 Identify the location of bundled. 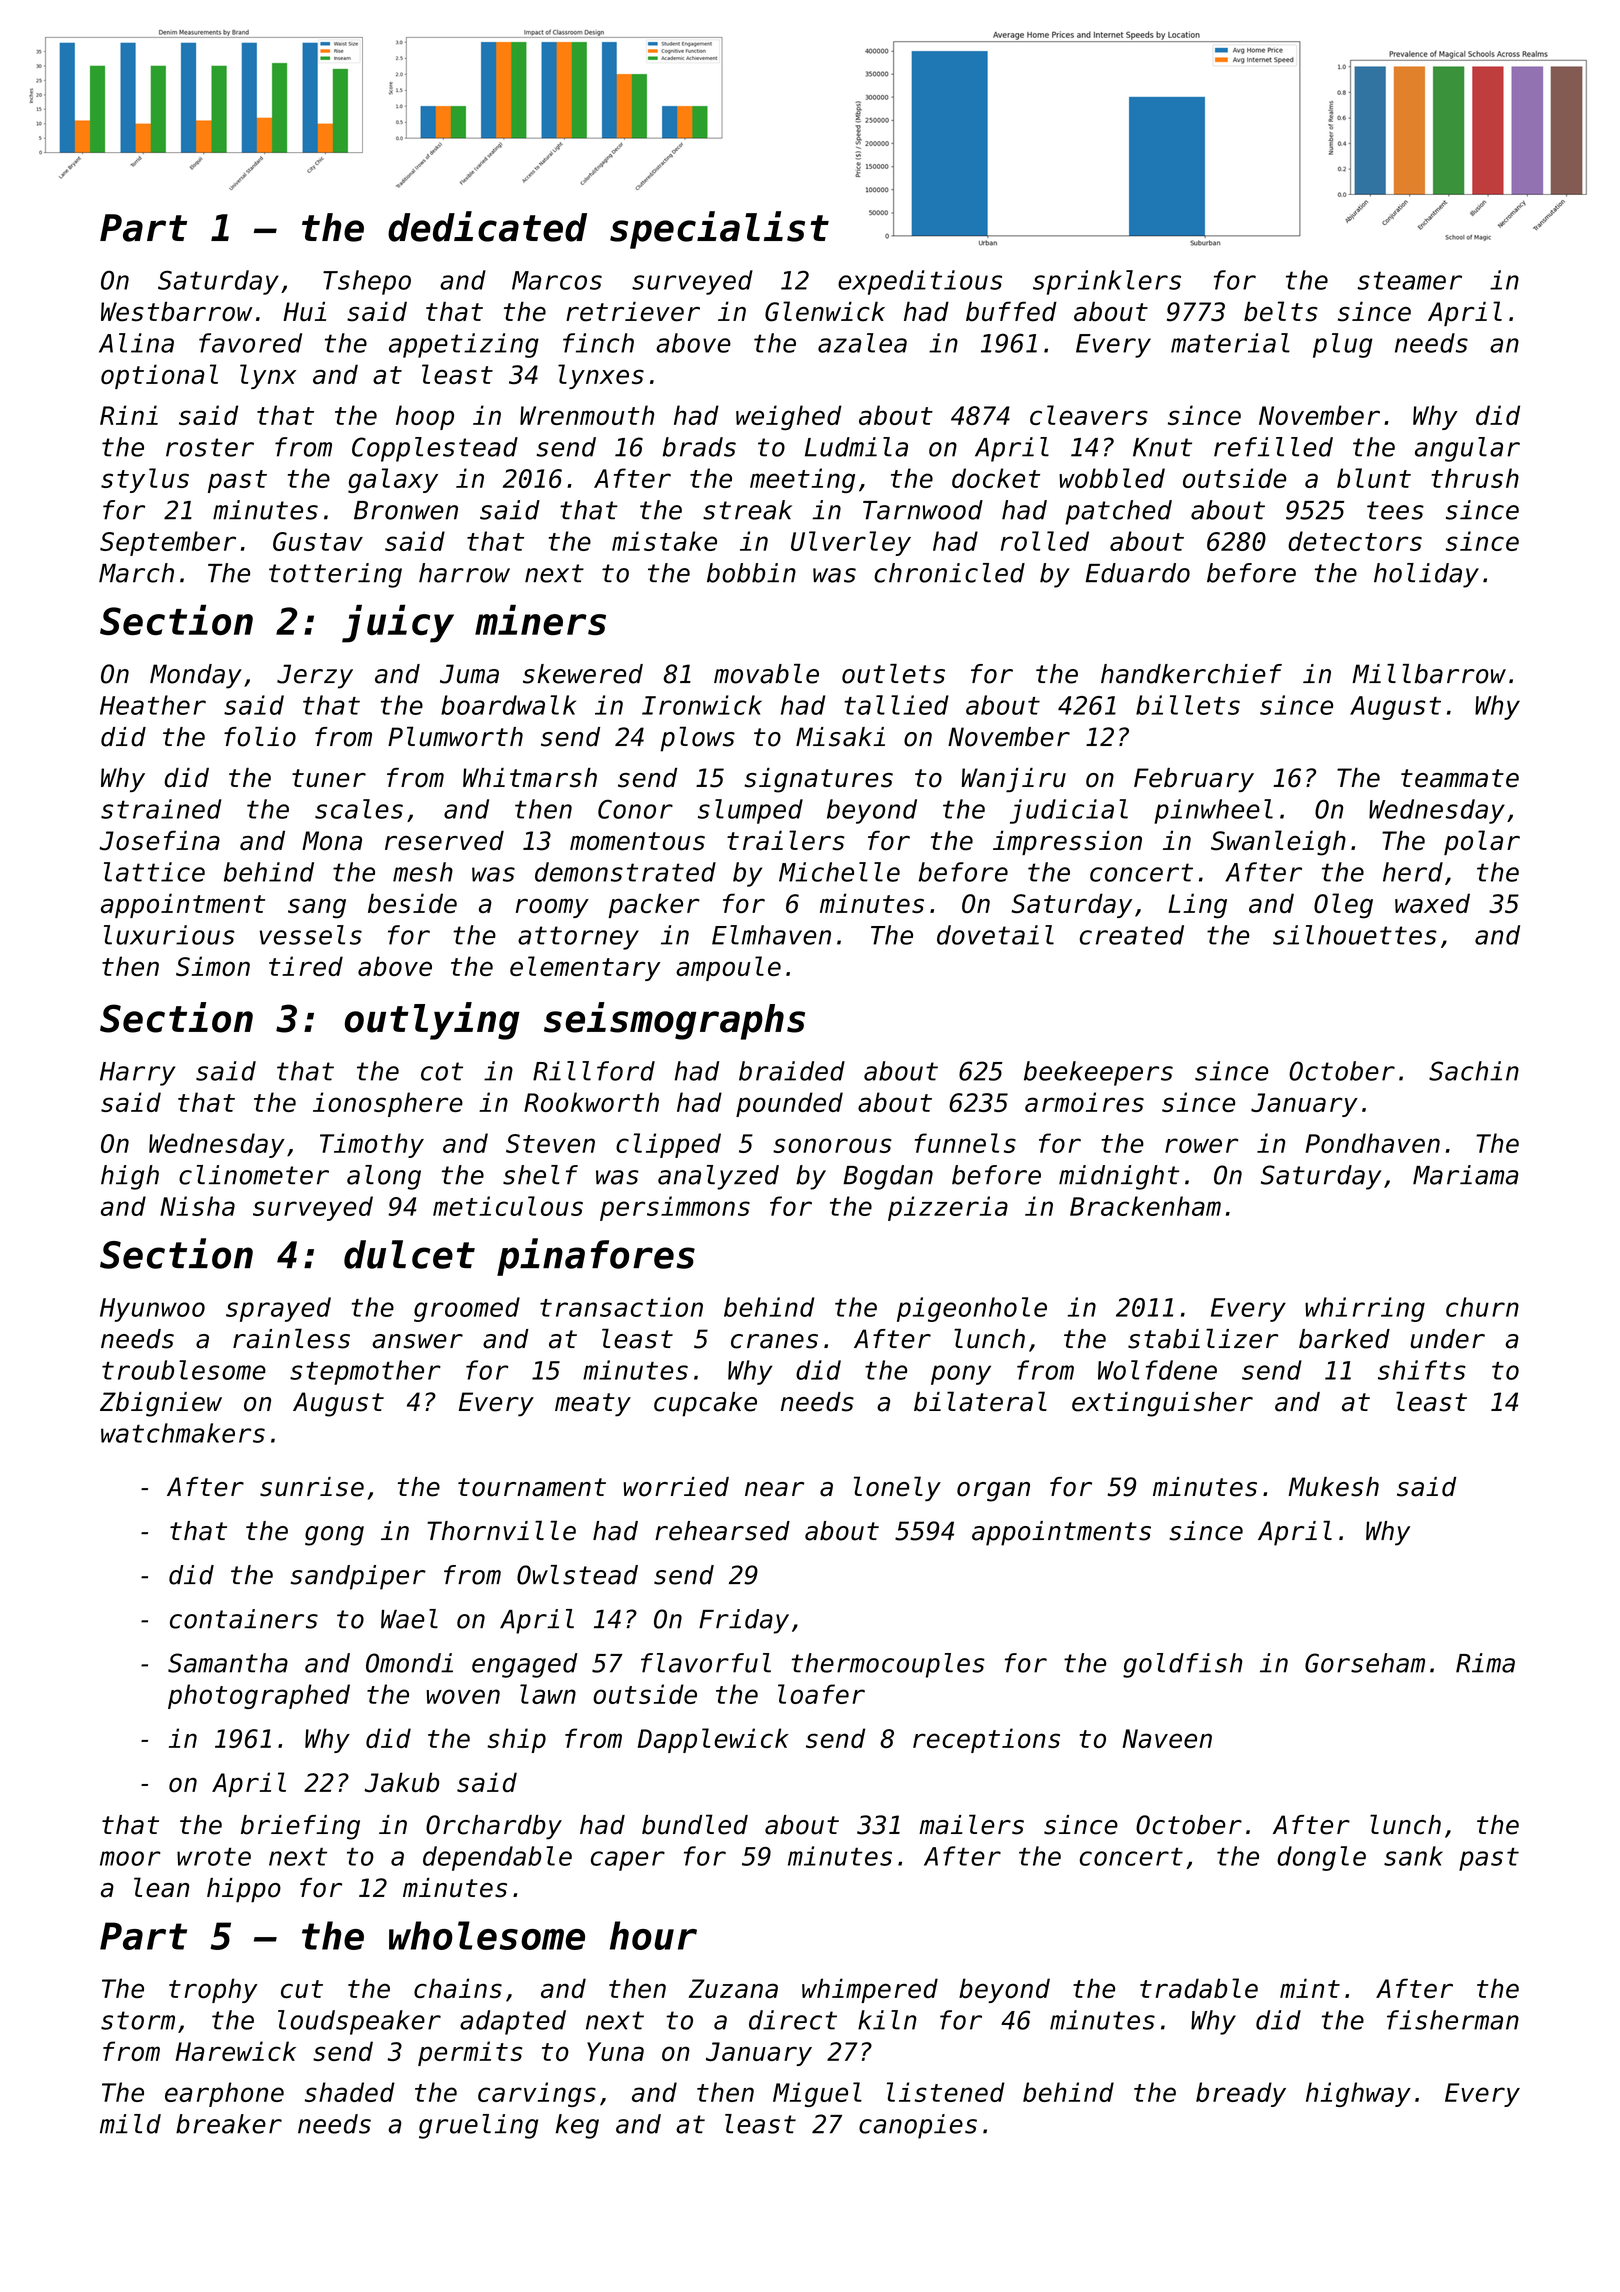
(695, 1824).
